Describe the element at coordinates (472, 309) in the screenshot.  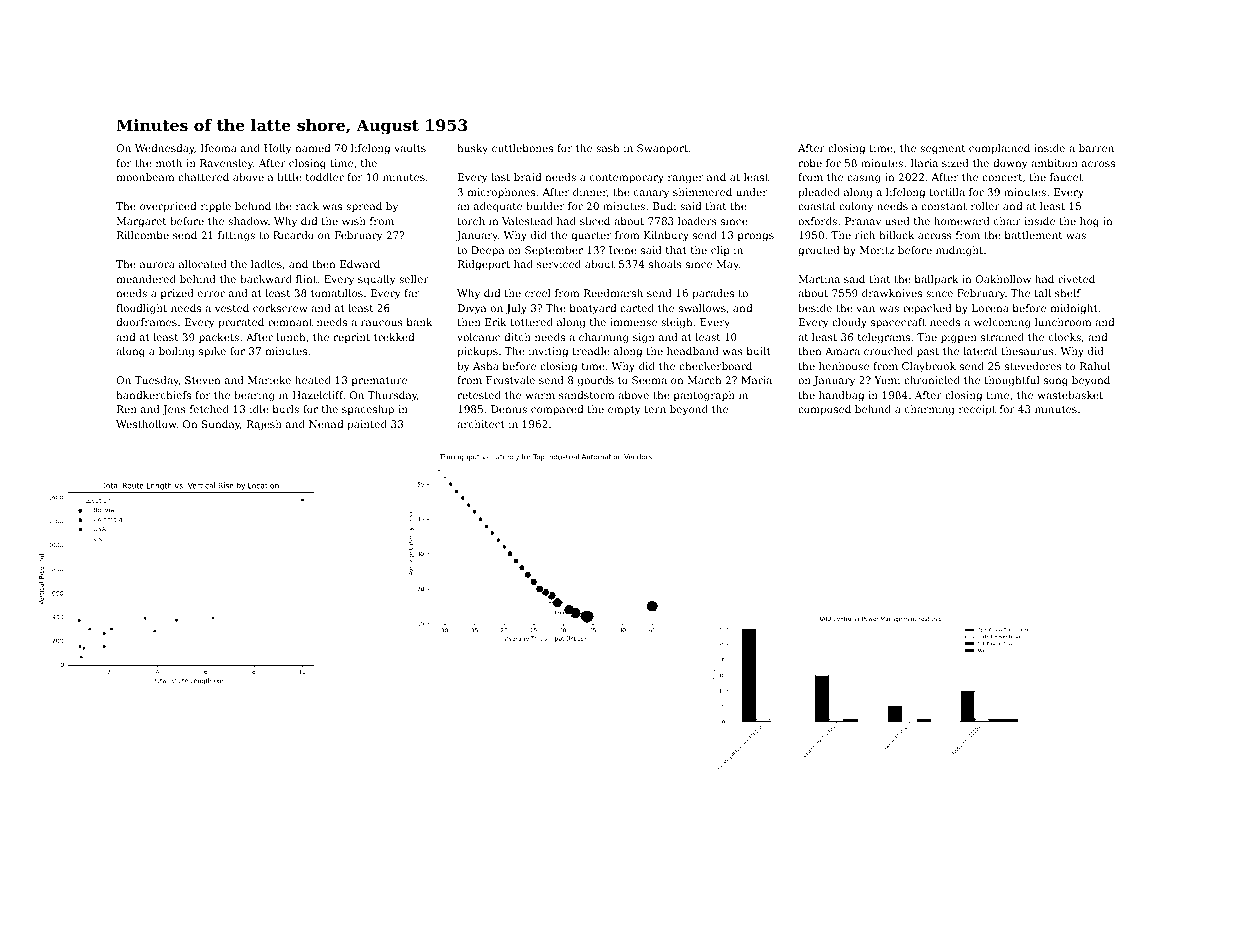
I see `Divya` at that location.
